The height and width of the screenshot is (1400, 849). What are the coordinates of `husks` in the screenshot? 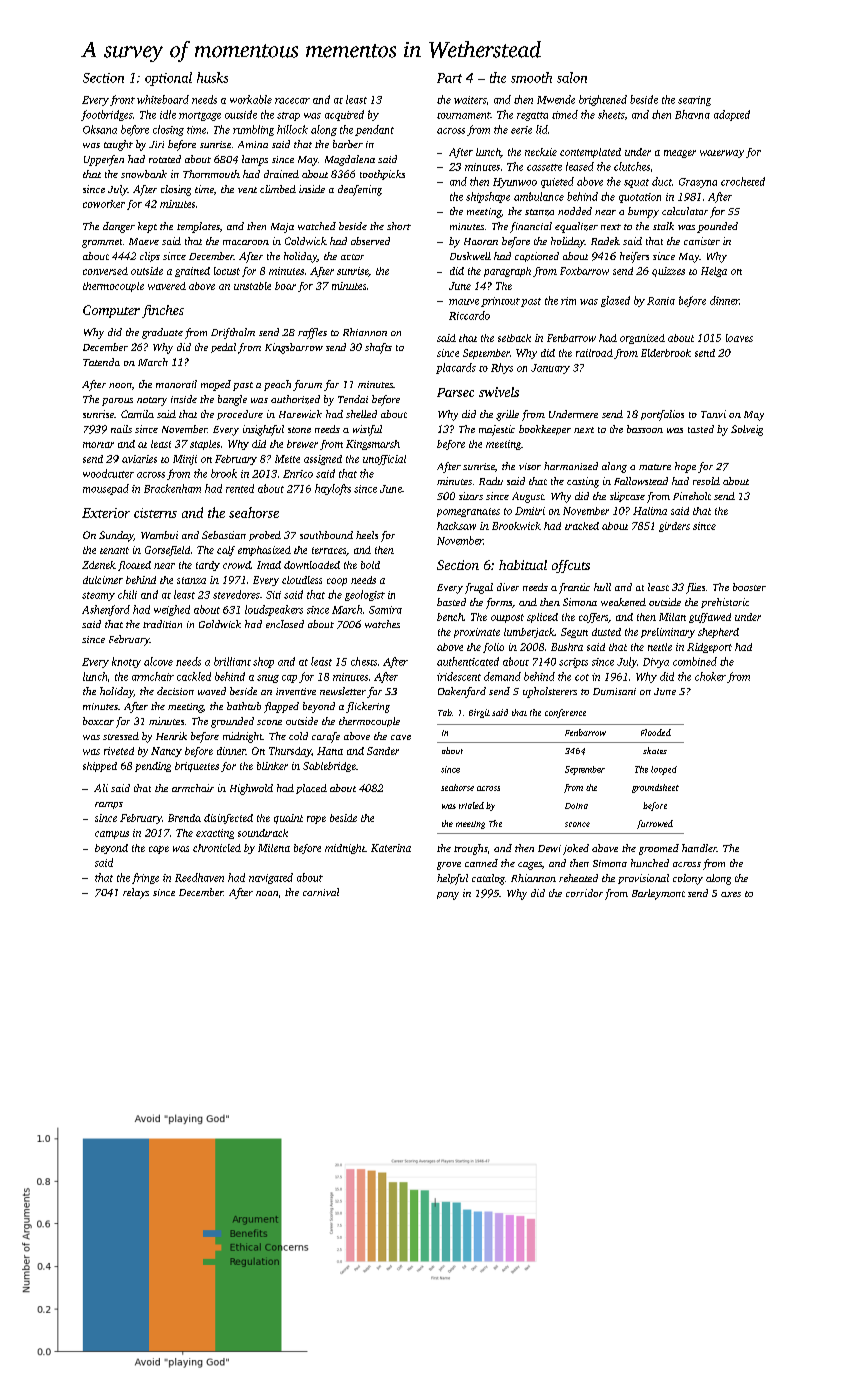 It's located at (212, 77).
